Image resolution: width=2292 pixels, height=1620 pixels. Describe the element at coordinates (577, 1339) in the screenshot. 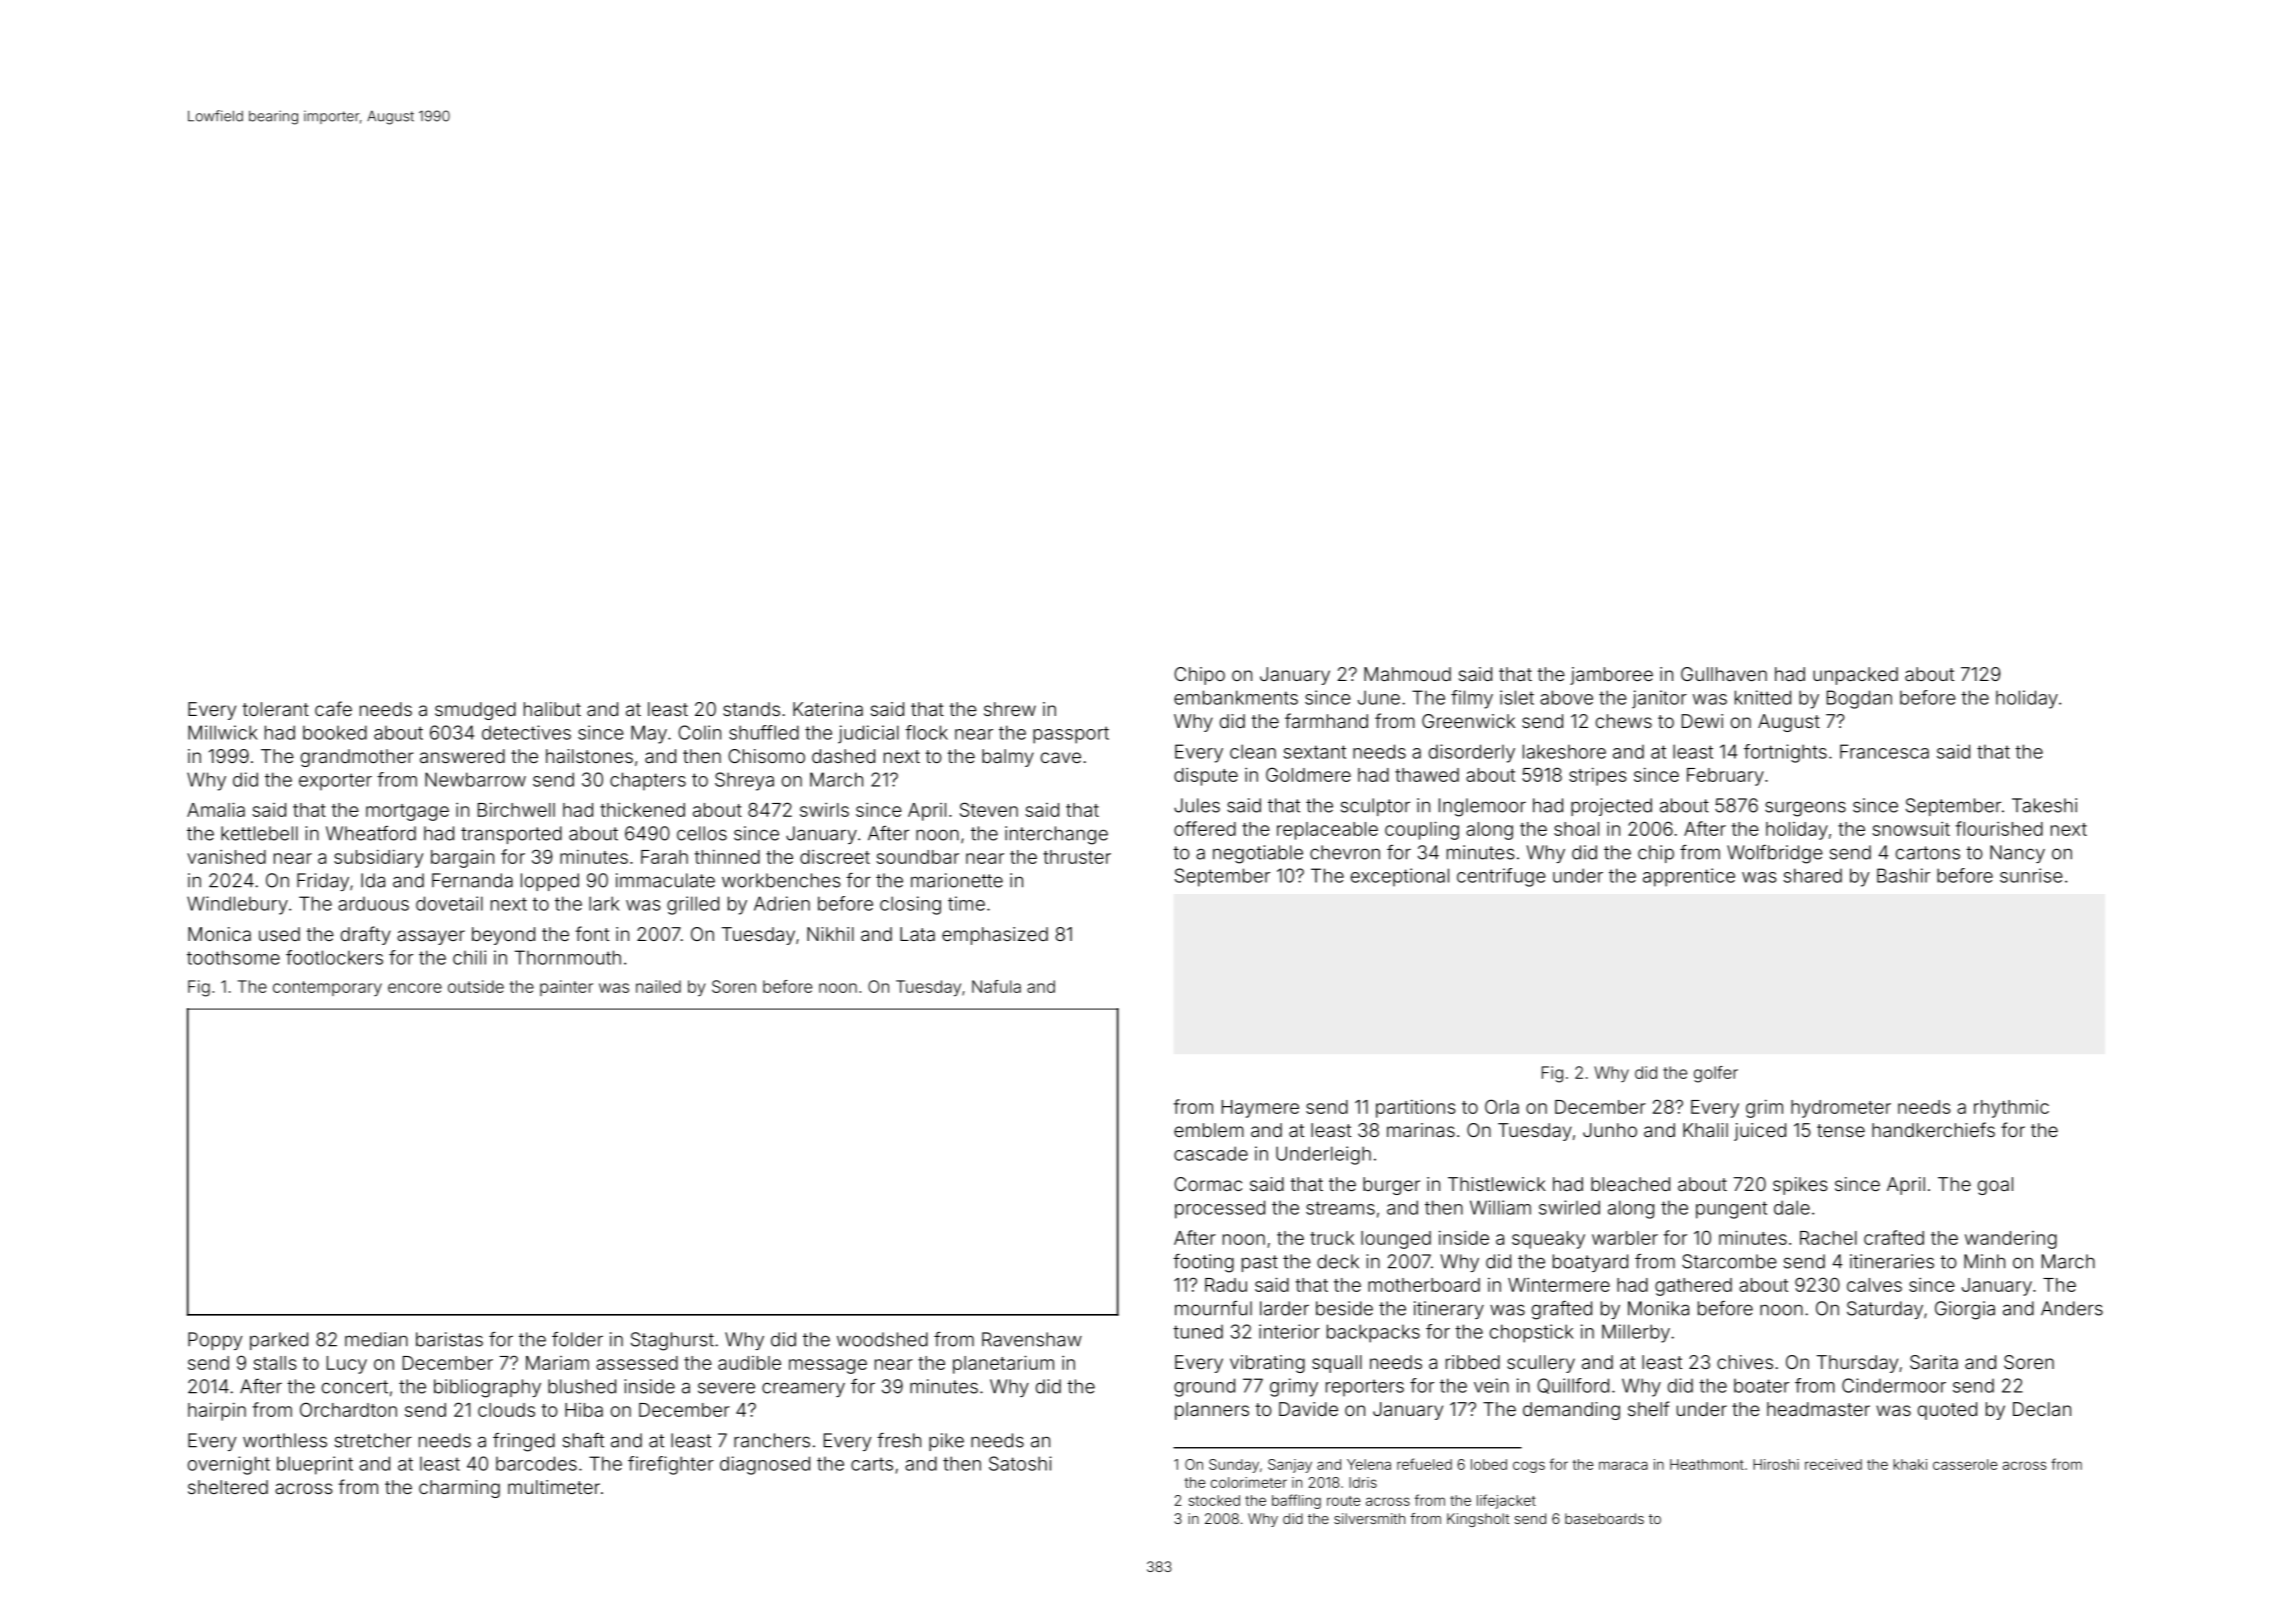

I see `folder` at that location.
